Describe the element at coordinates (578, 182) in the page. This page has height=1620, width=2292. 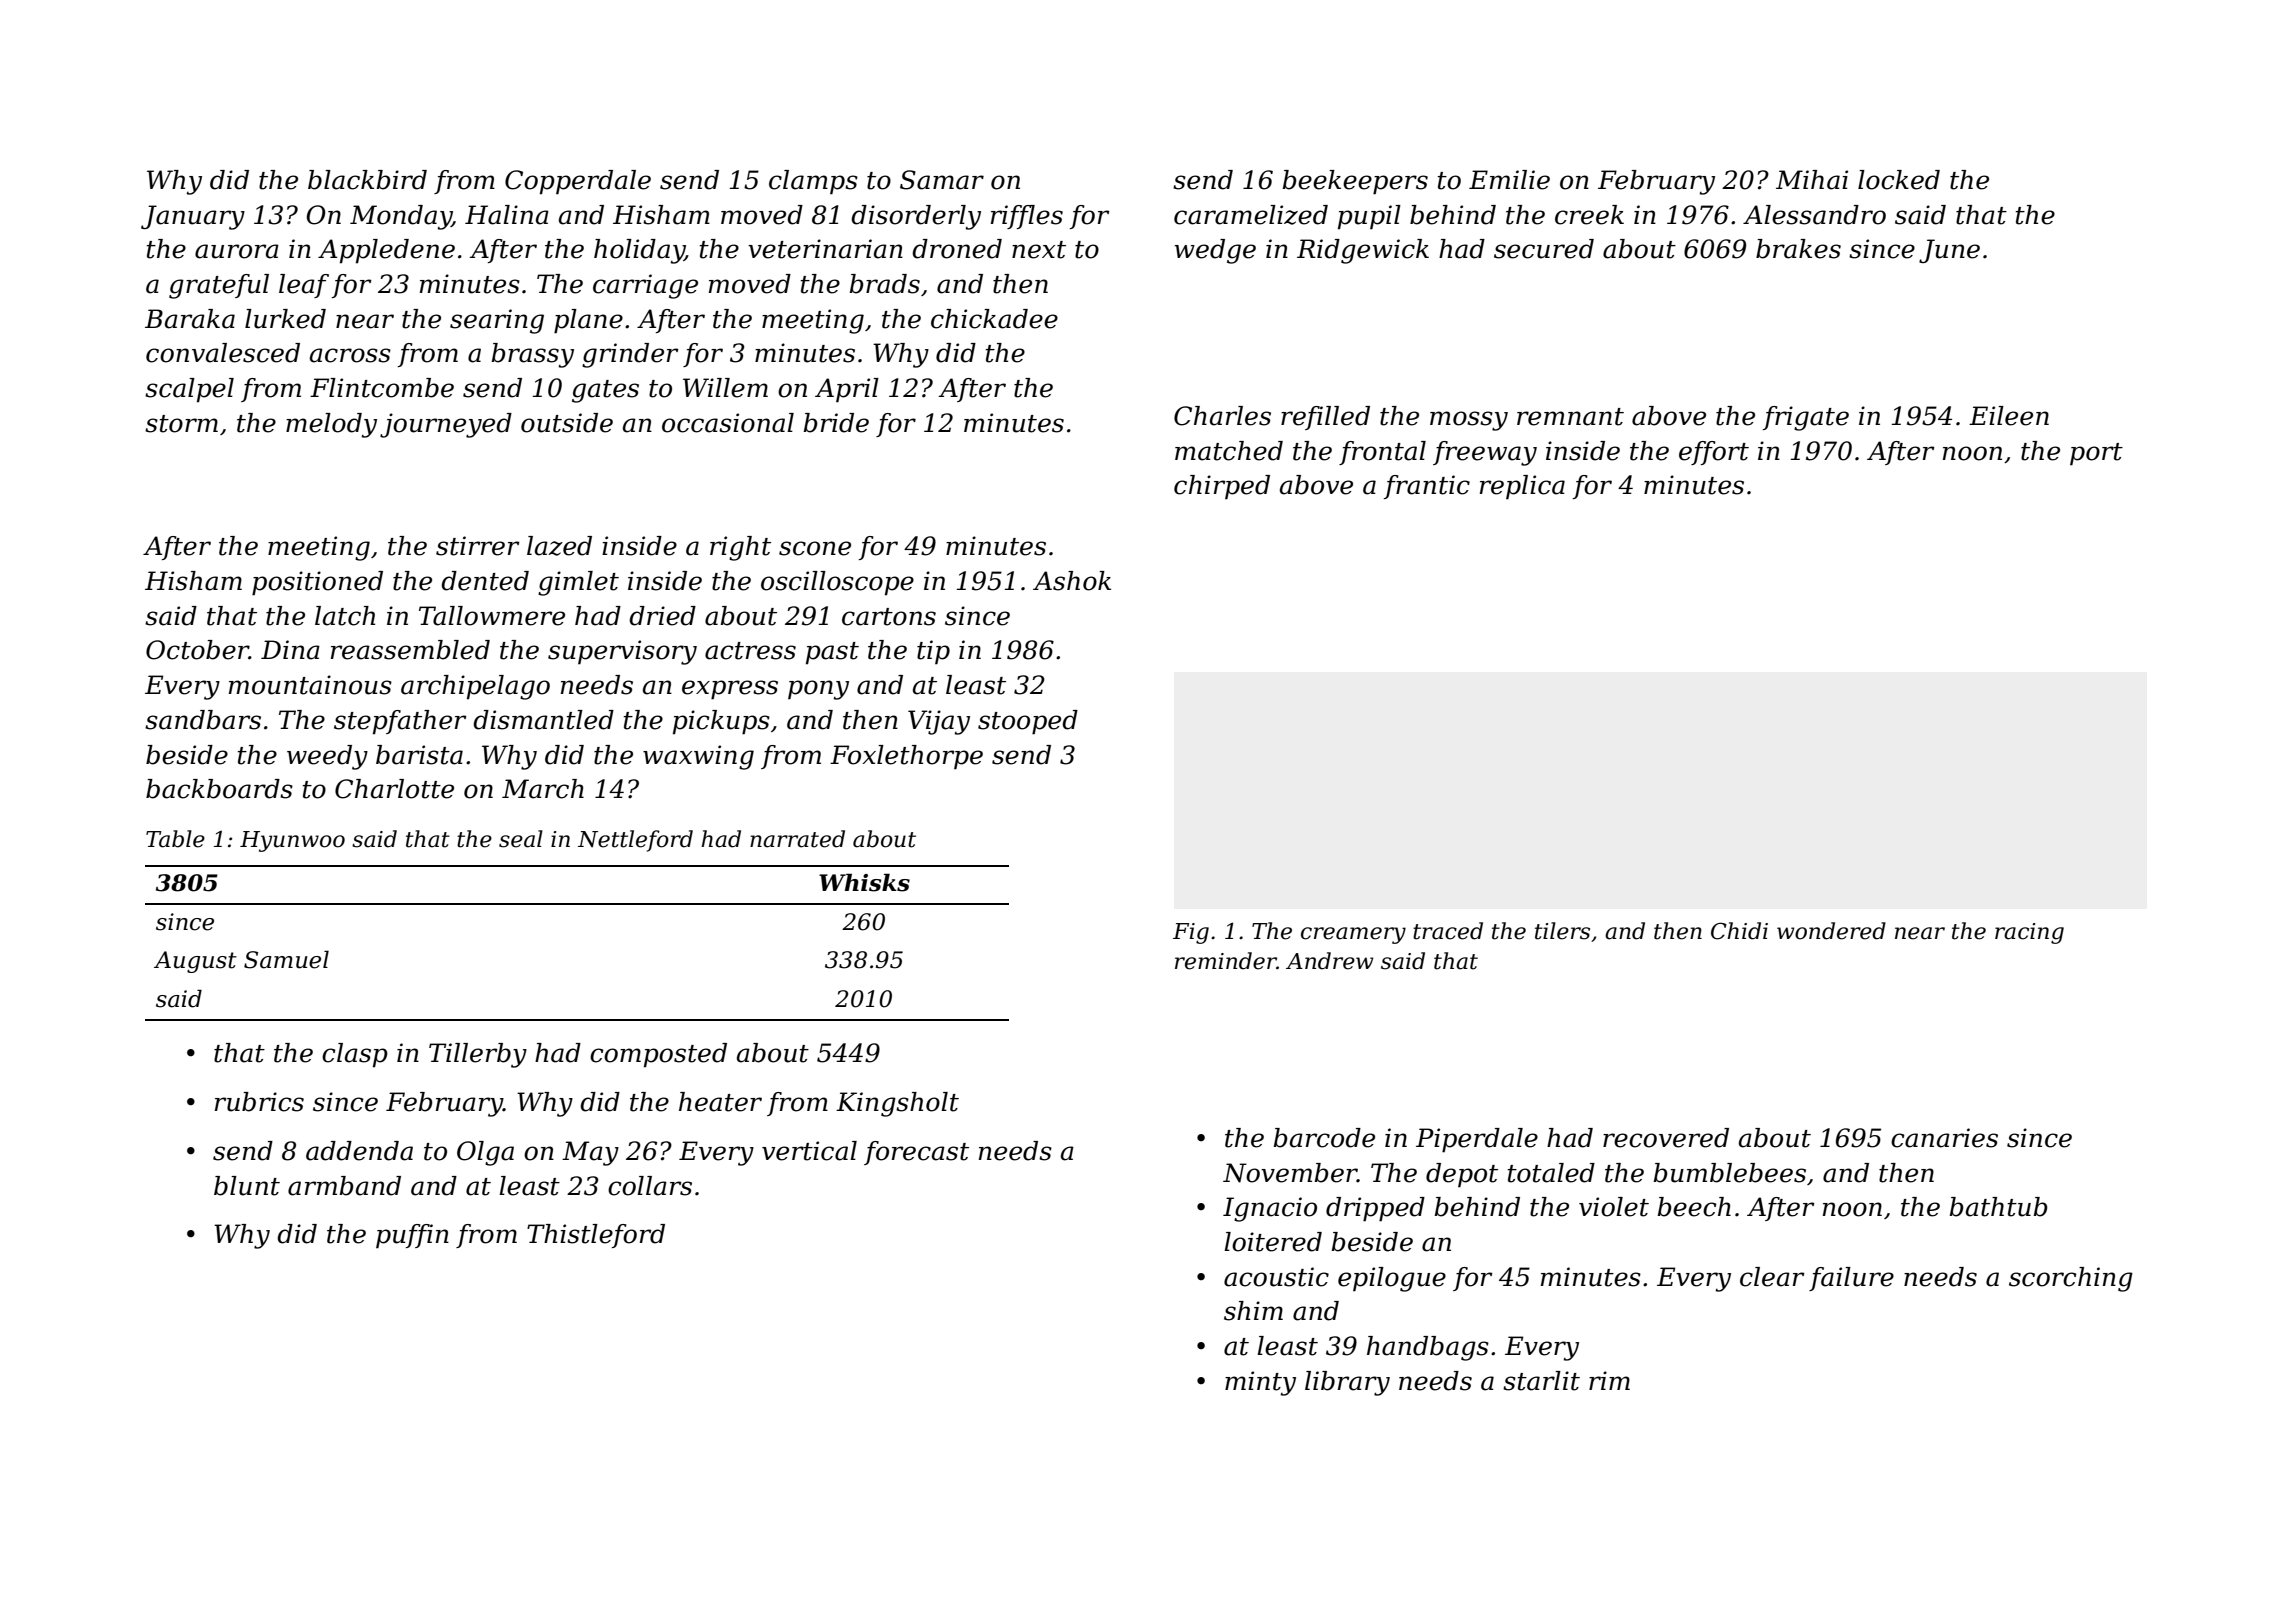
I see `Copperdale` at that location.
